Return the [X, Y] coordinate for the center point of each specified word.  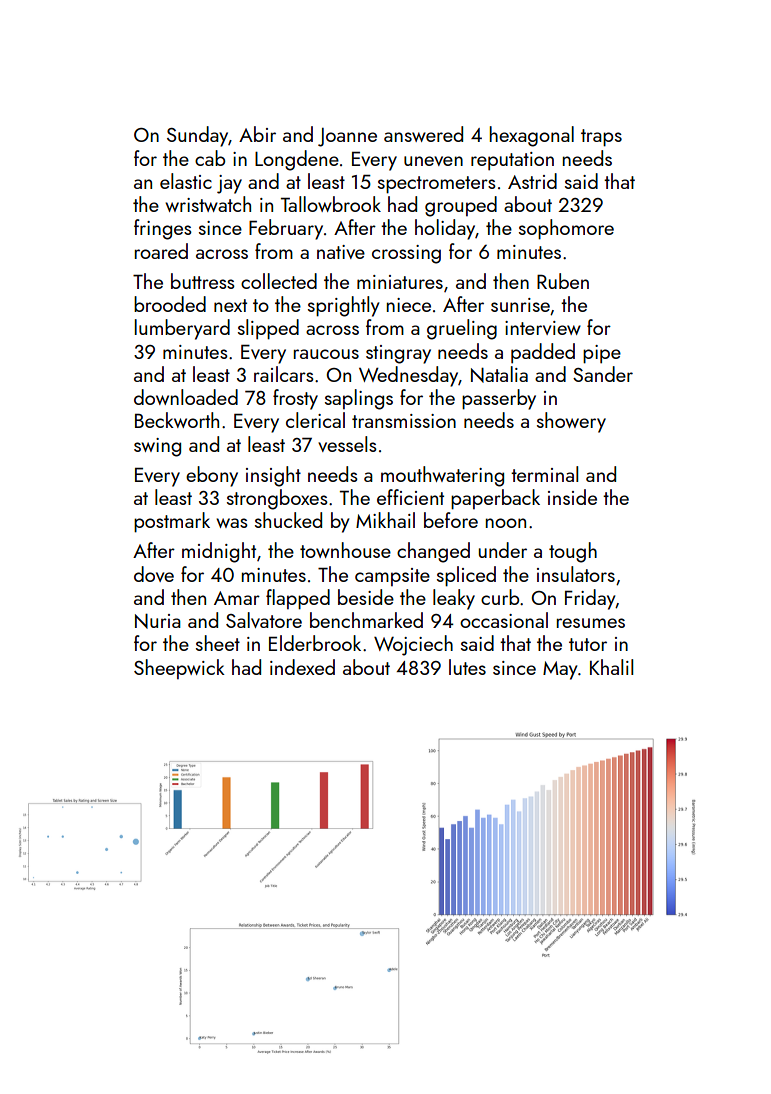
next [230, 305]
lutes [467, 667]
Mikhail [385, 520]
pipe [602, 354]
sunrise [520, 305]
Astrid [532, 181]
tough [573, 552]
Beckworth [177, 420]
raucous [326, 354]
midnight [219, 552]
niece [409, 305]
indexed [302, 667]
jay [229, 184]
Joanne [347, 137]
